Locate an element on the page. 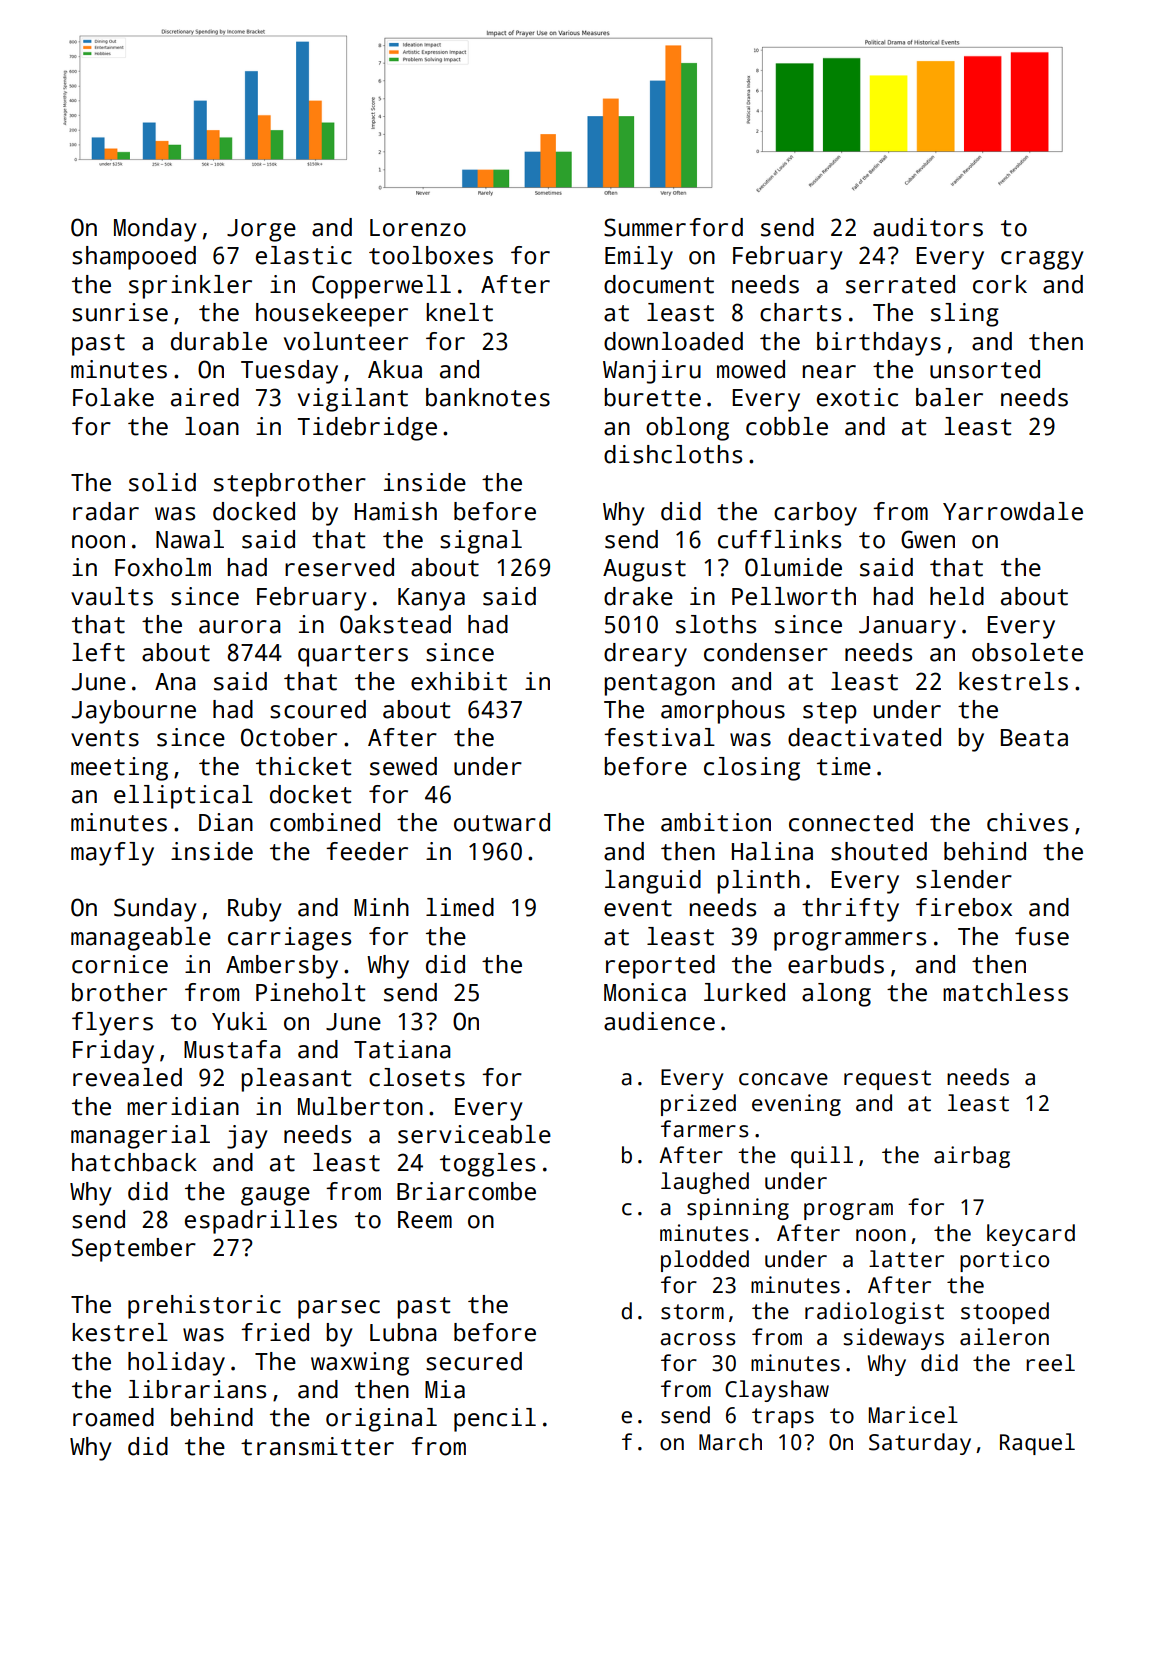 The width and height of the image is (1165, 1654). Briarcombe is located at coordinates (466, 1191).
